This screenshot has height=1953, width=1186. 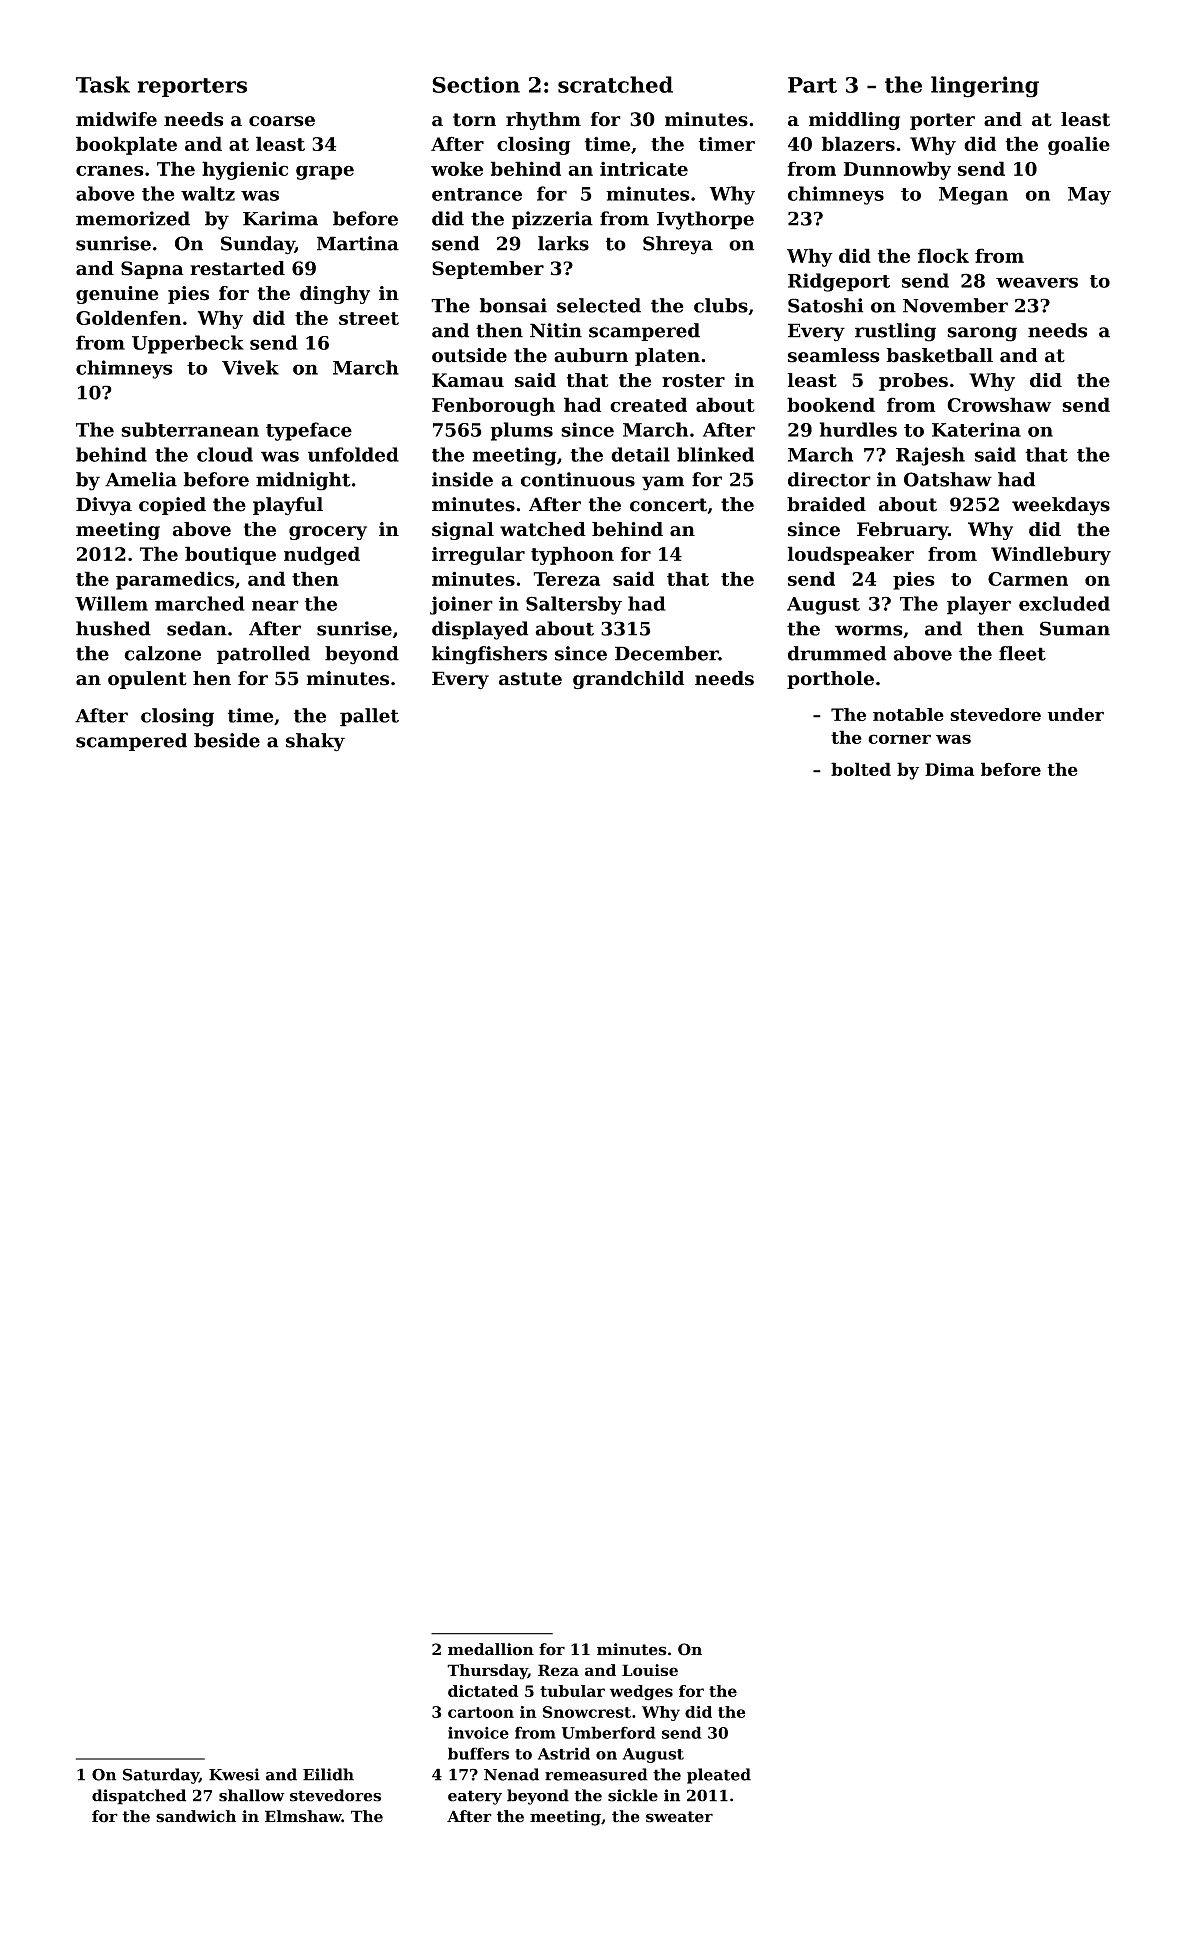 I want to click on grandchild, so click(x=629, y=680).
